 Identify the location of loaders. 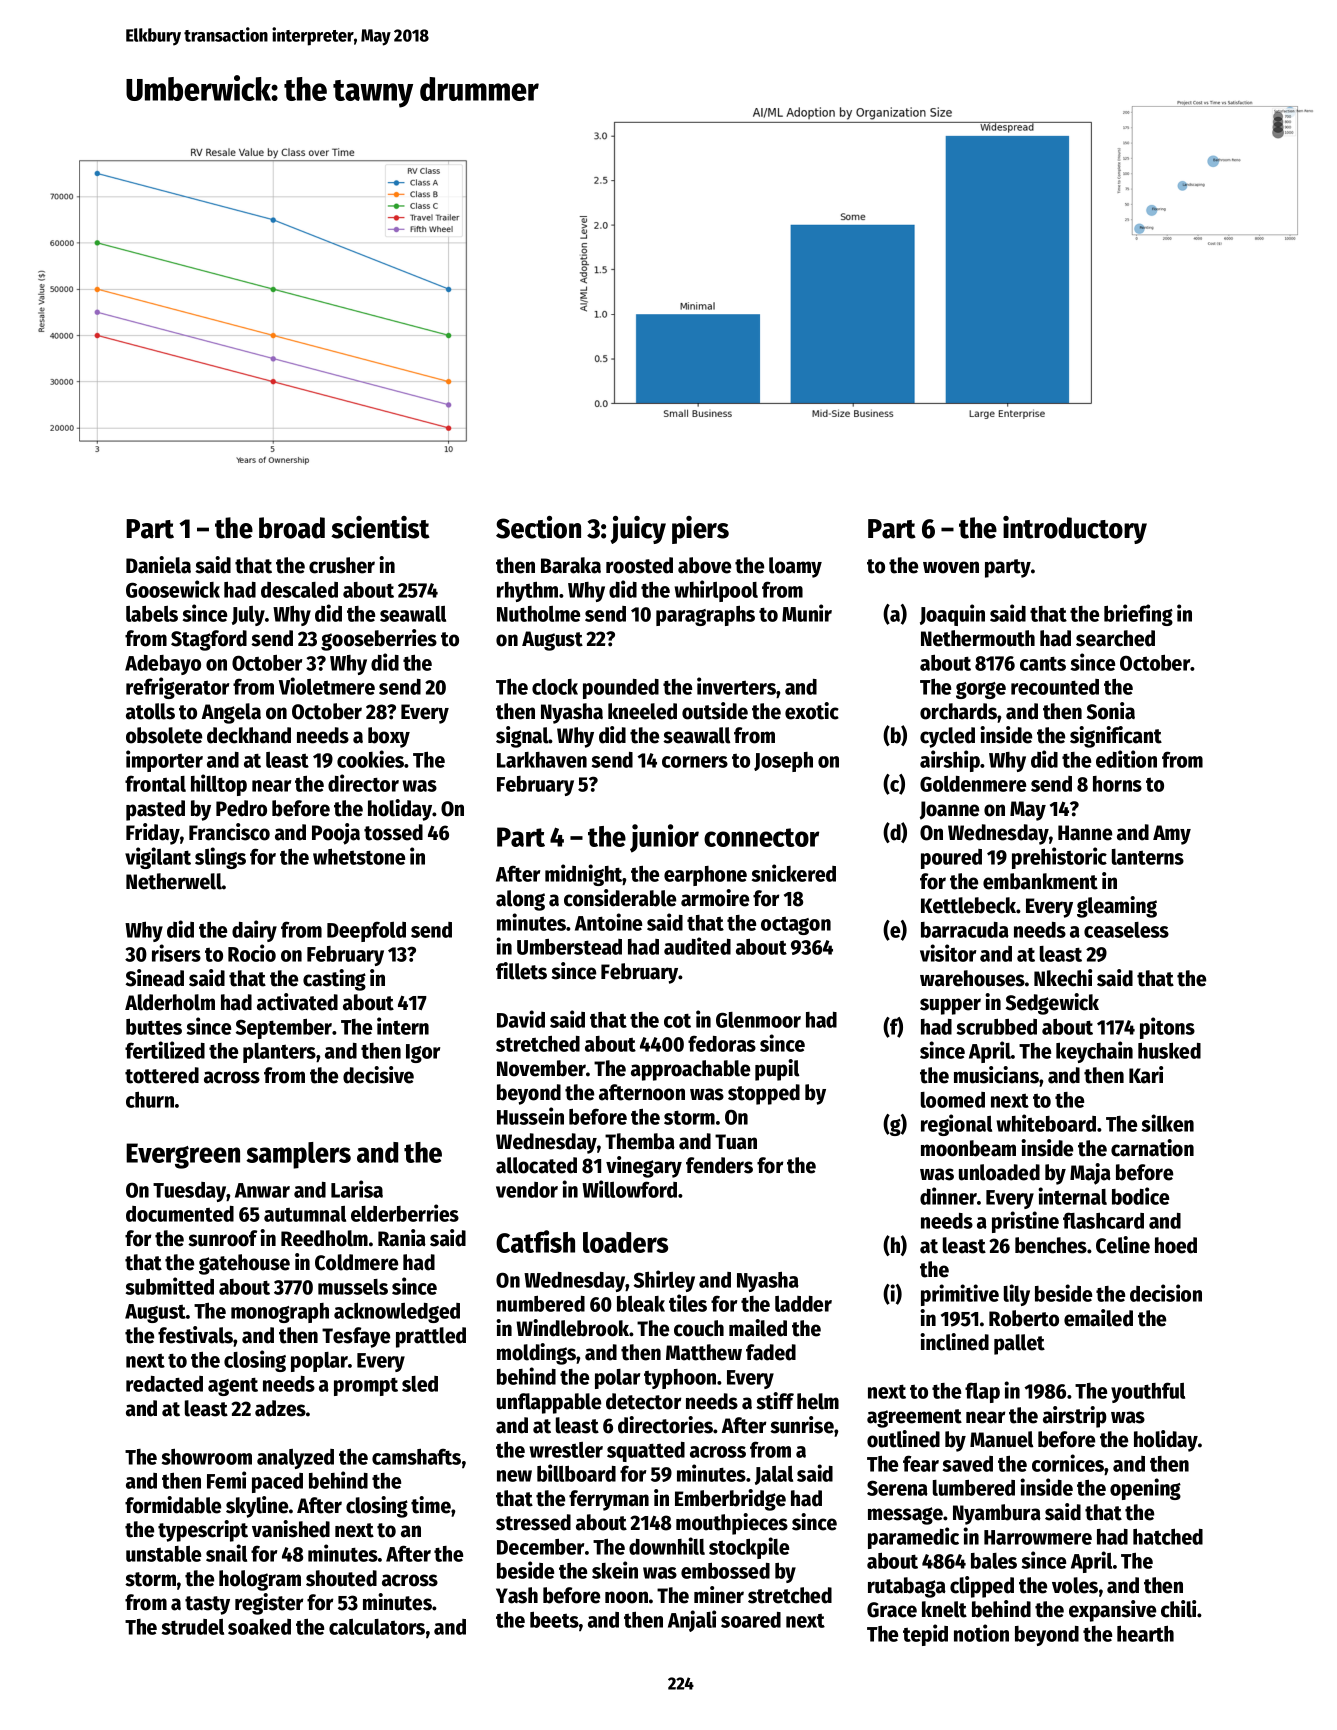
(625, 1242).
